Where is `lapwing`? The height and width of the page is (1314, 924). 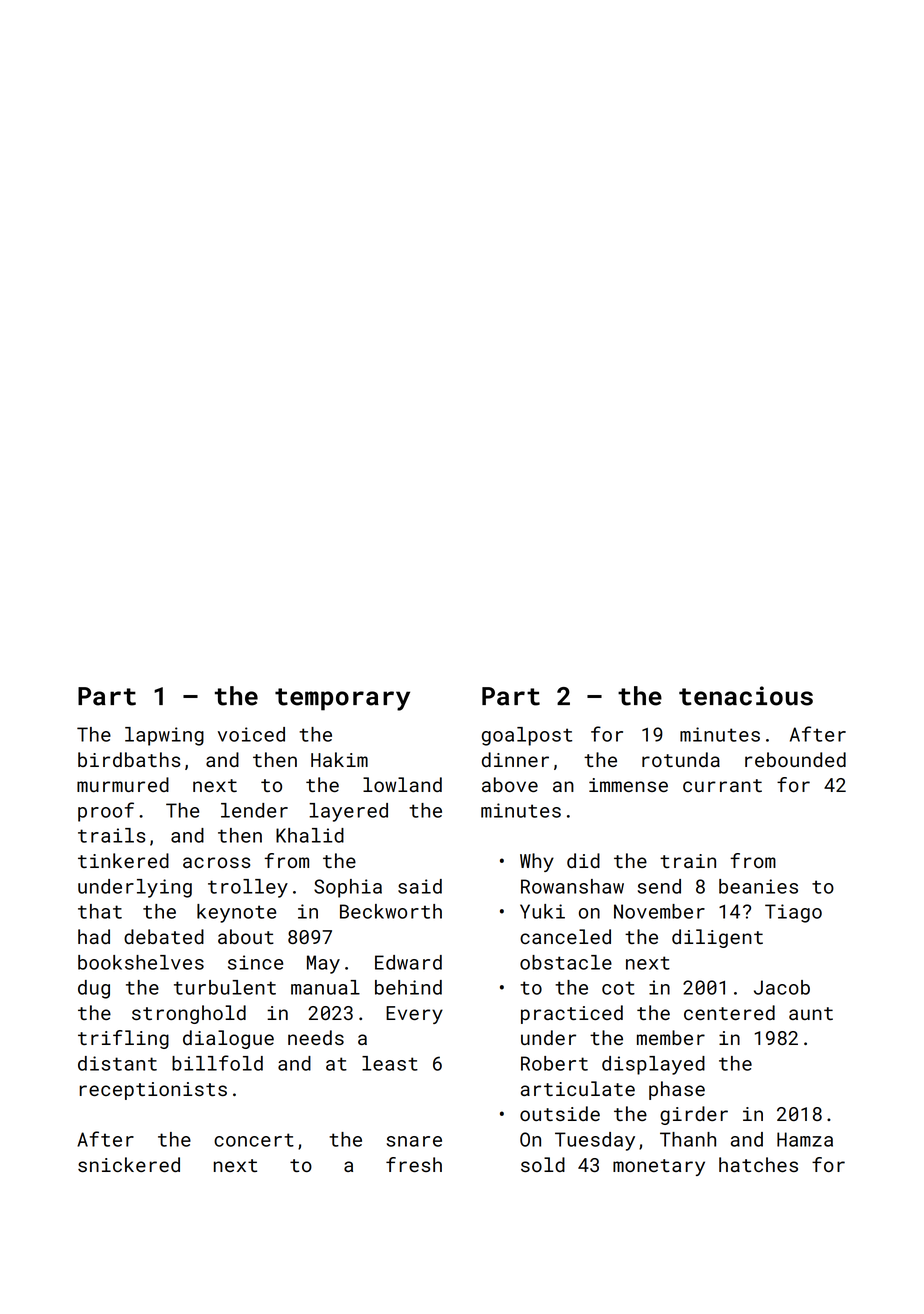 lapwing is located at coordinates (164, 736).
